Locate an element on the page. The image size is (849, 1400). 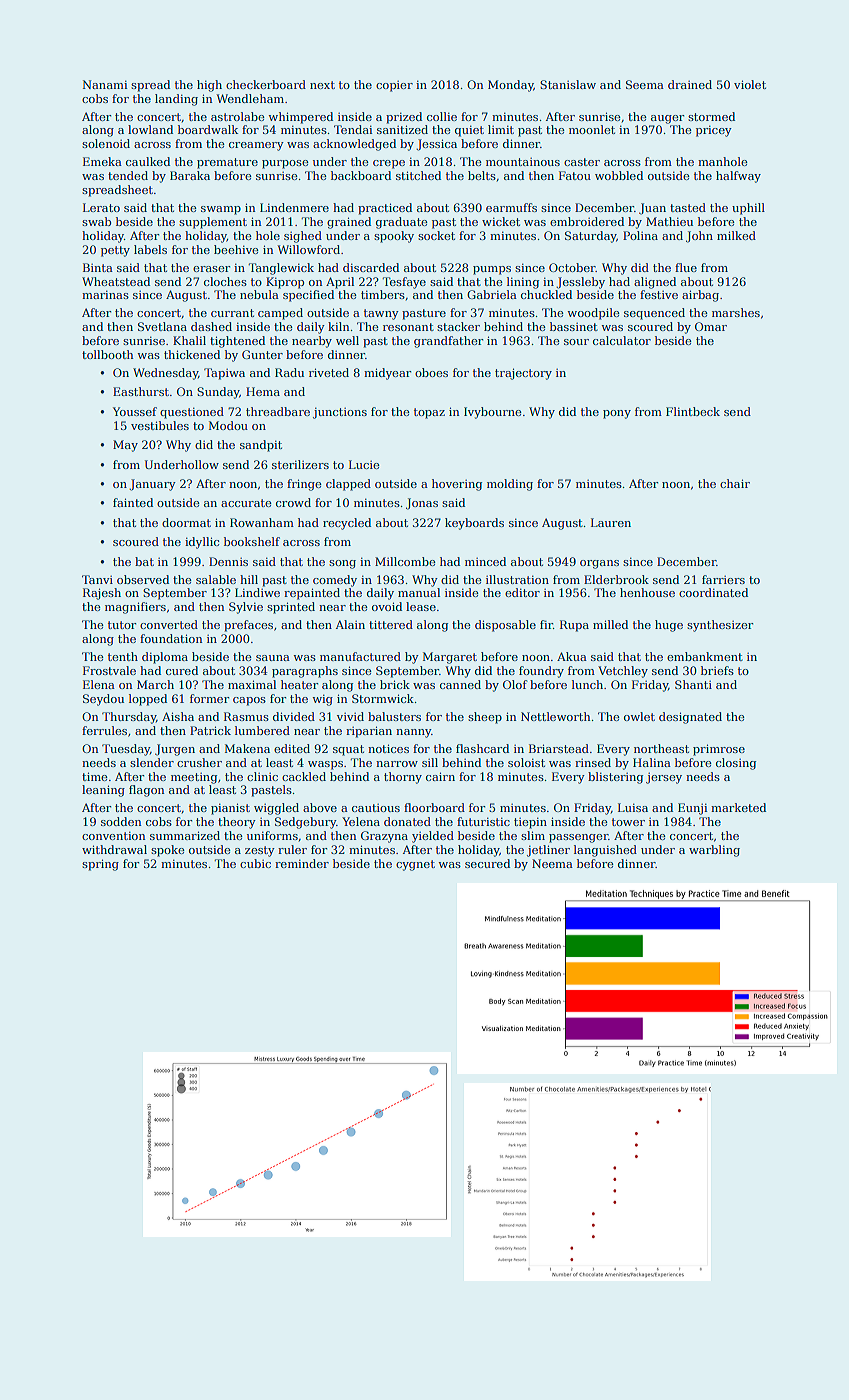
salable is located at coordinates (216, 579).
